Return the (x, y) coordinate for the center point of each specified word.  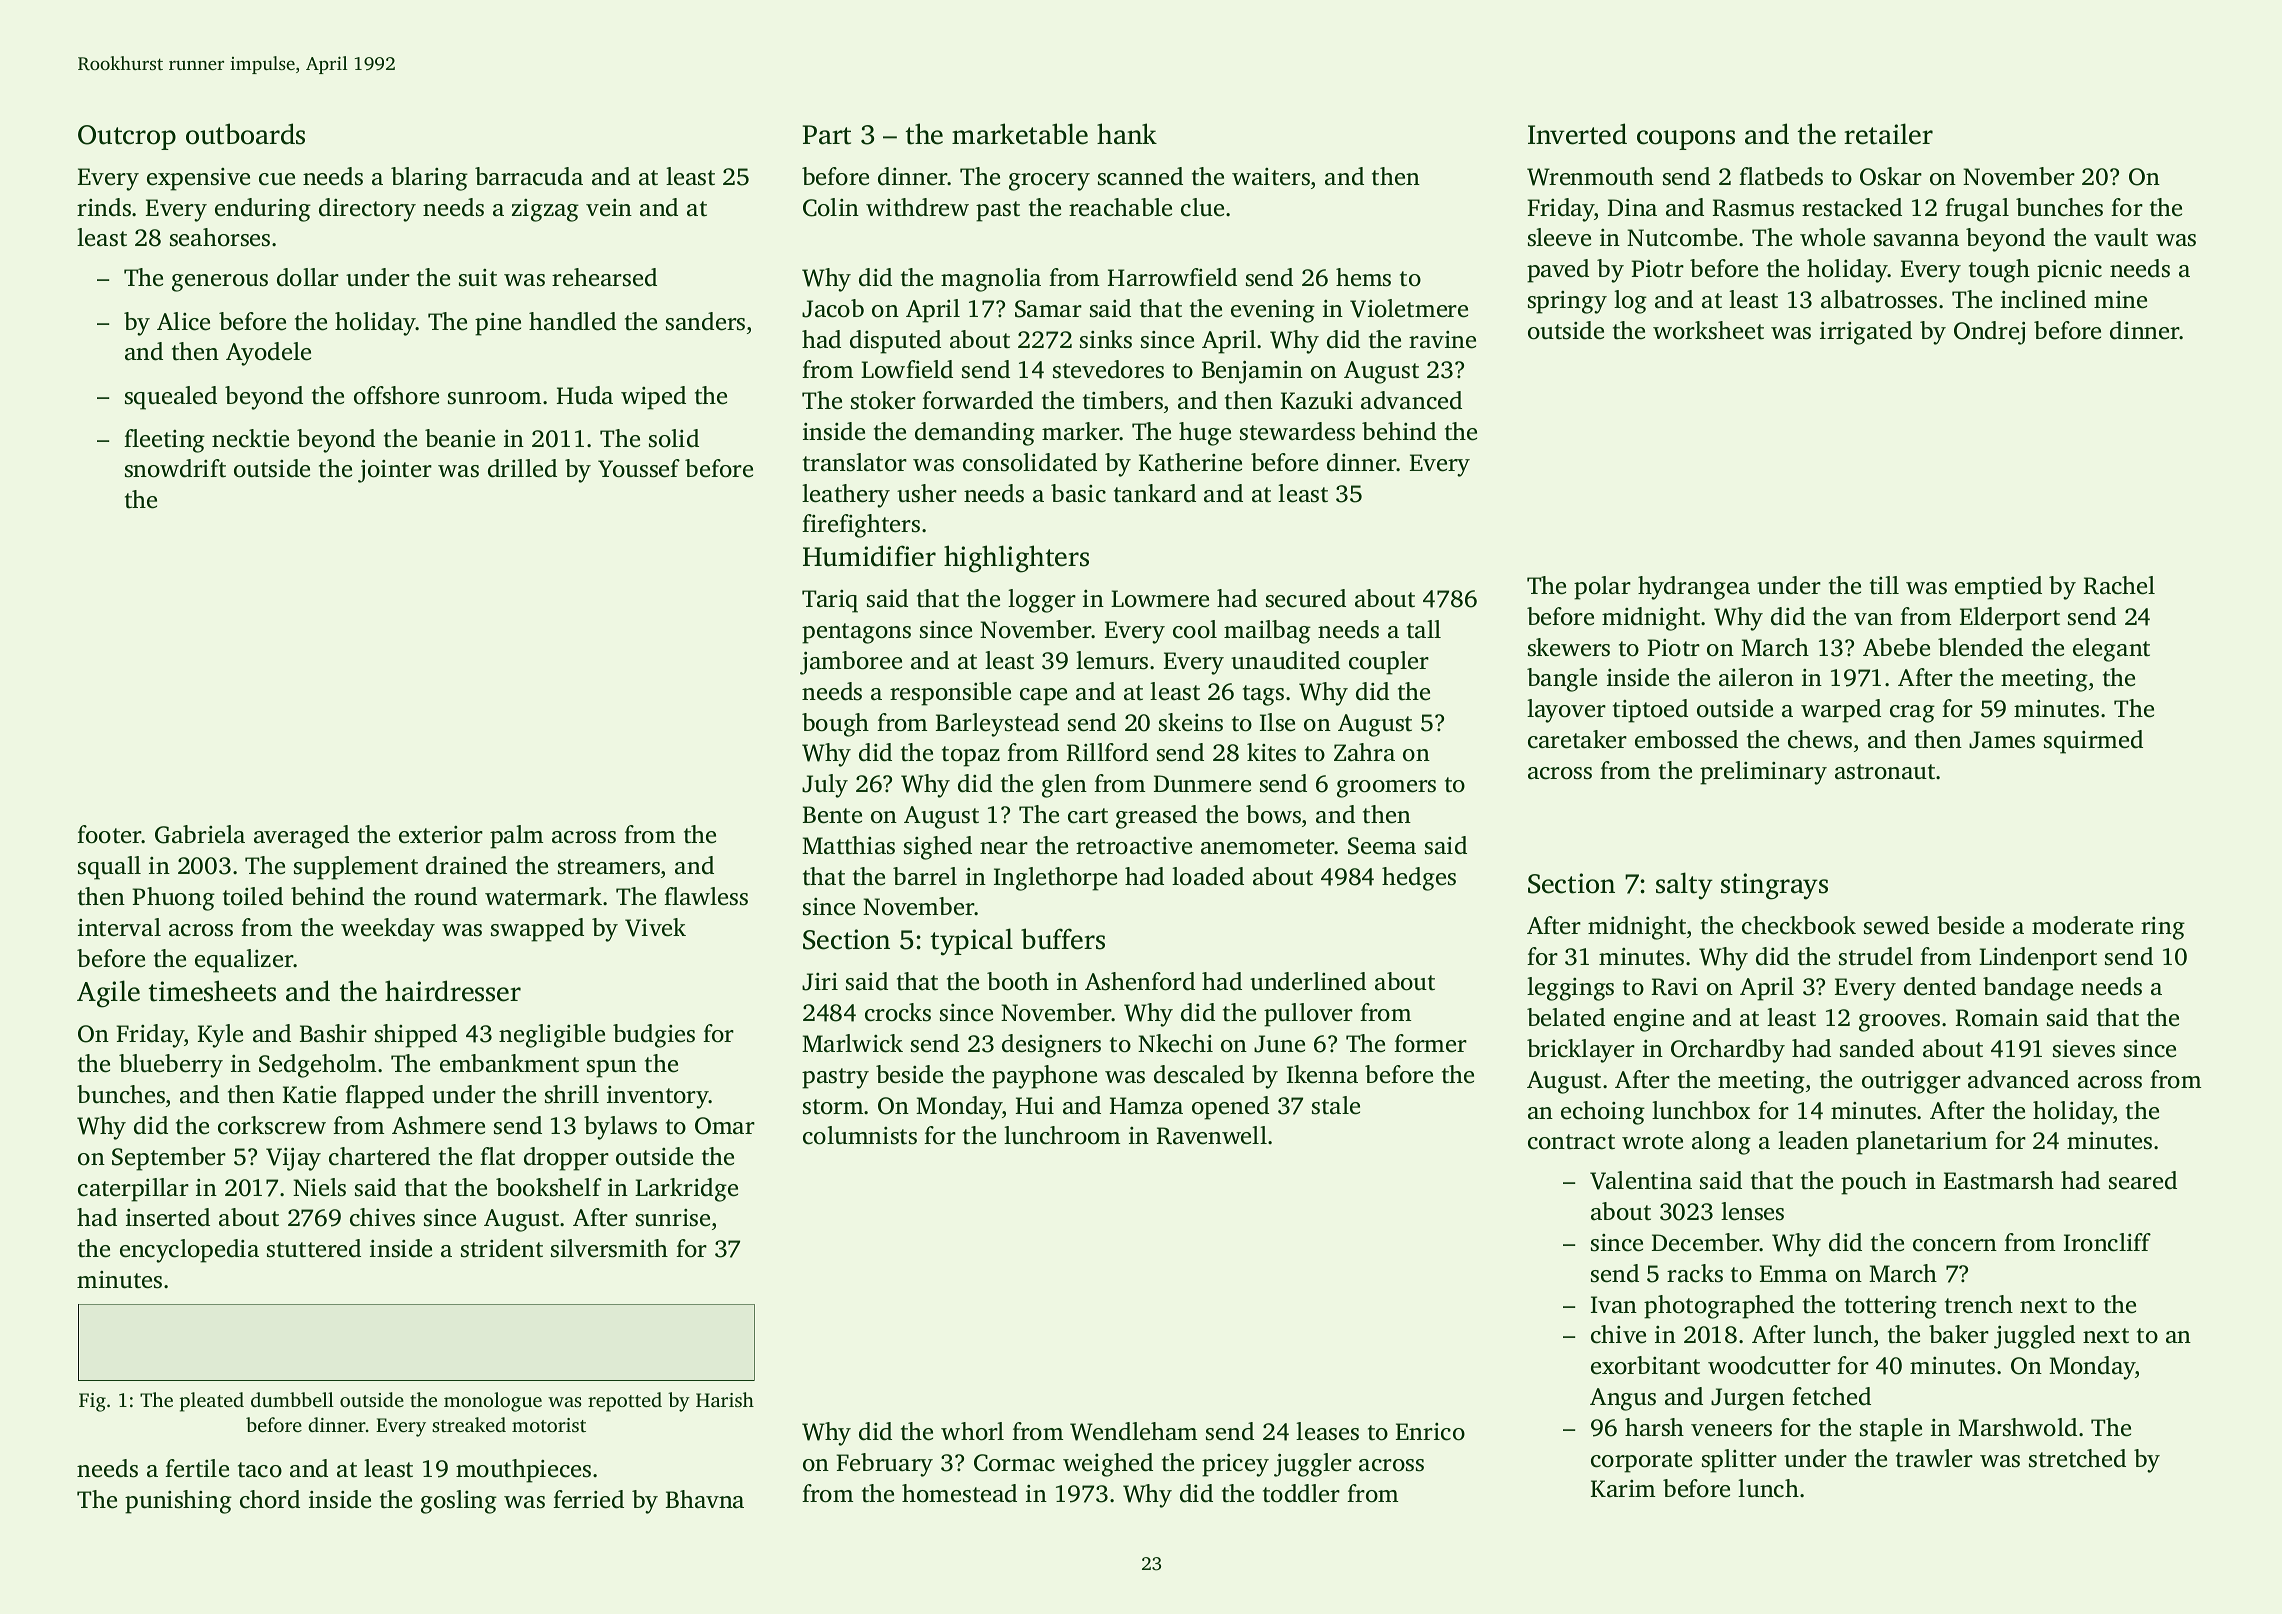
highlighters (1016, 559)
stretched (2077, 1458)
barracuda (529, 176)
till (1884, 585)
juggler (1313, 1465)
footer (109, 834)
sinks (1106, 339)
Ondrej (1989, 333)
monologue (493, 1402)
